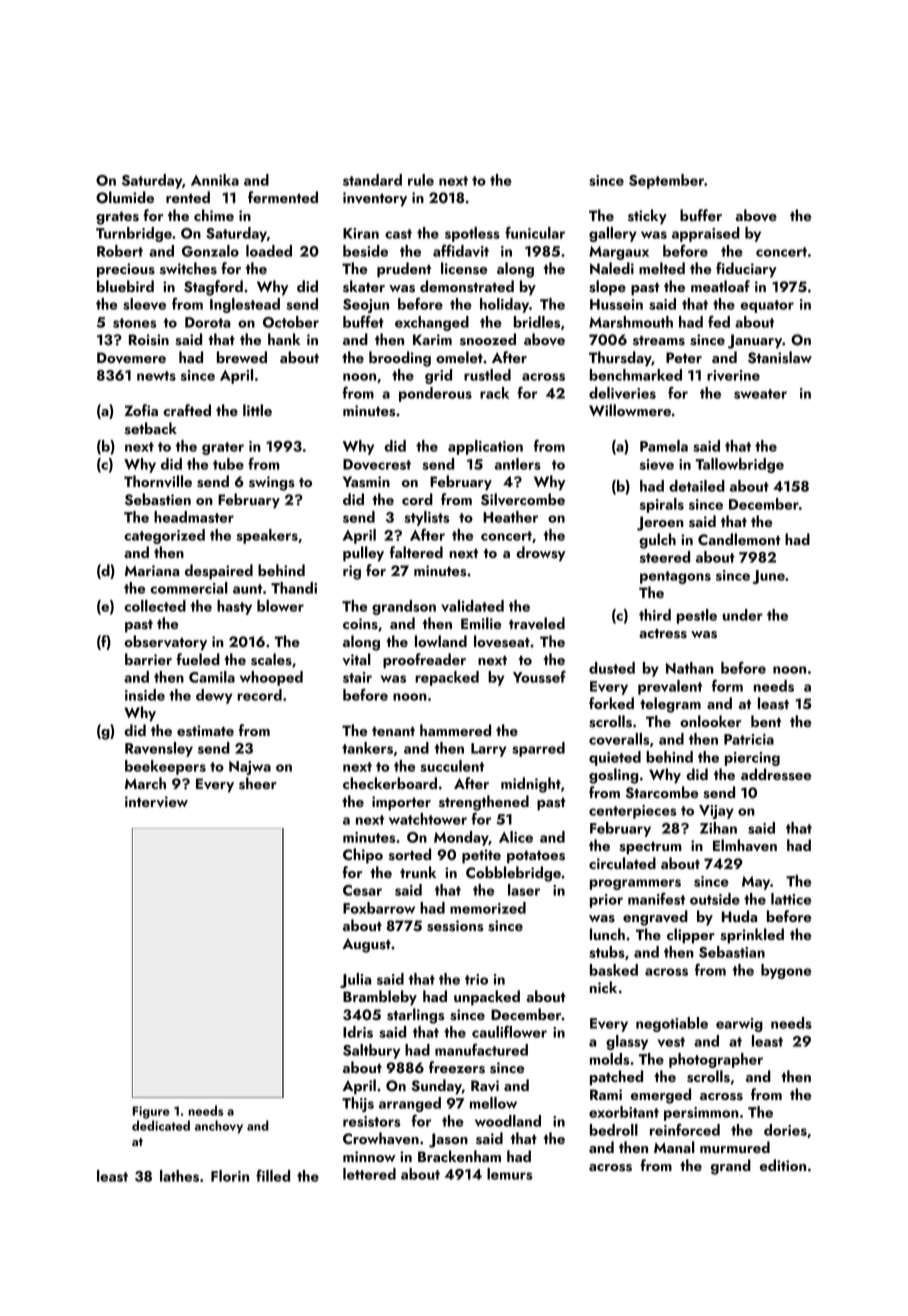 This image has width=908, height=1316. Describe the element at coordinates (536, 857) in the image. I see `potatoes` at that location.
